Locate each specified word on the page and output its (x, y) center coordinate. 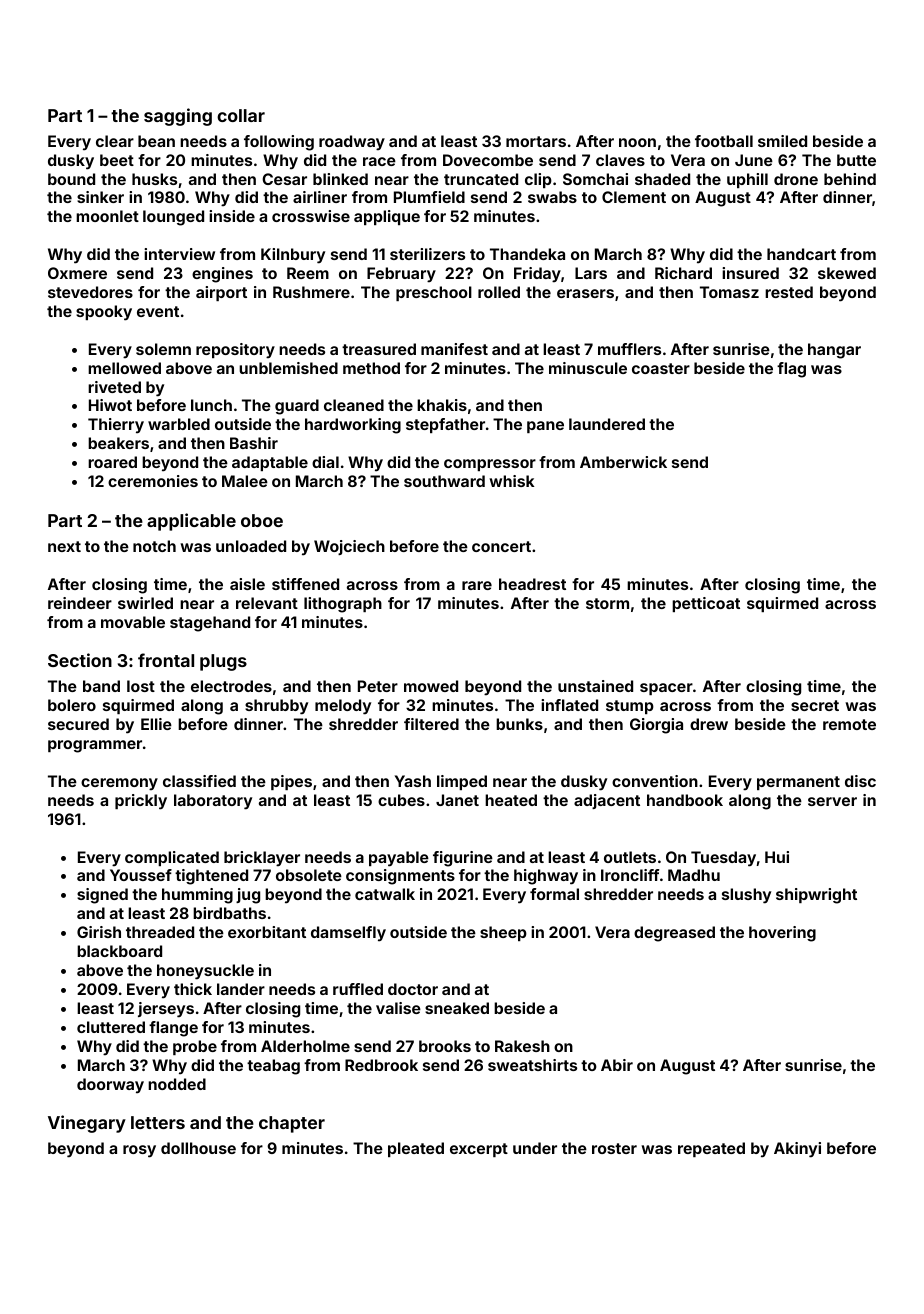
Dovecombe (488, 160)
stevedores (90, 292)
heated (511, 800)
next (64, 546)
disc (860, 781)
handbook (685, 800)
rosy (139, 1151)
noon (637, 142)
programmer (95, 746)
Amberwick (623, 462)
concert (501, 546)
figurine (463, 859)
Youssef (141, 875)
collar (241, 115)
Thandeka (527, 254)
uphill (747, 180)
